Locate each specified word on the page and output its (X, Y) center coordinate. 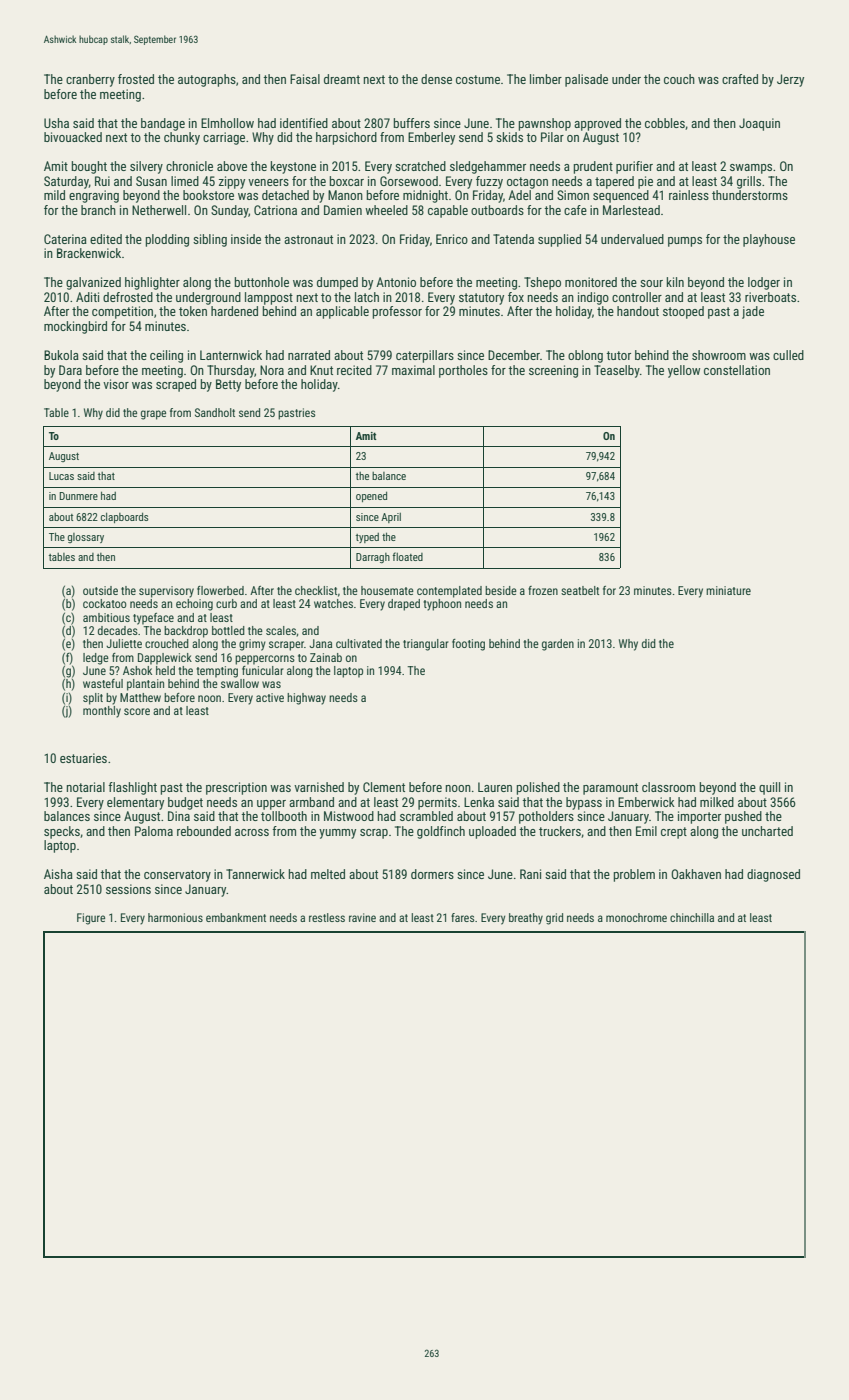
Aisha (58, 874)
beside (501, 590)
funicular (263, 670)
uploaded (492, 832)
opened (371, 496)
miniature (728, 590)
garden (558, 645)
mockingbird (75, 327)
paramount (610, 789)
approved (597, 124)
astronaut (308, 239)
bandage (163, 124)
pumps (685, 242)
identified (304, 123)
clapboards (125, 517)
